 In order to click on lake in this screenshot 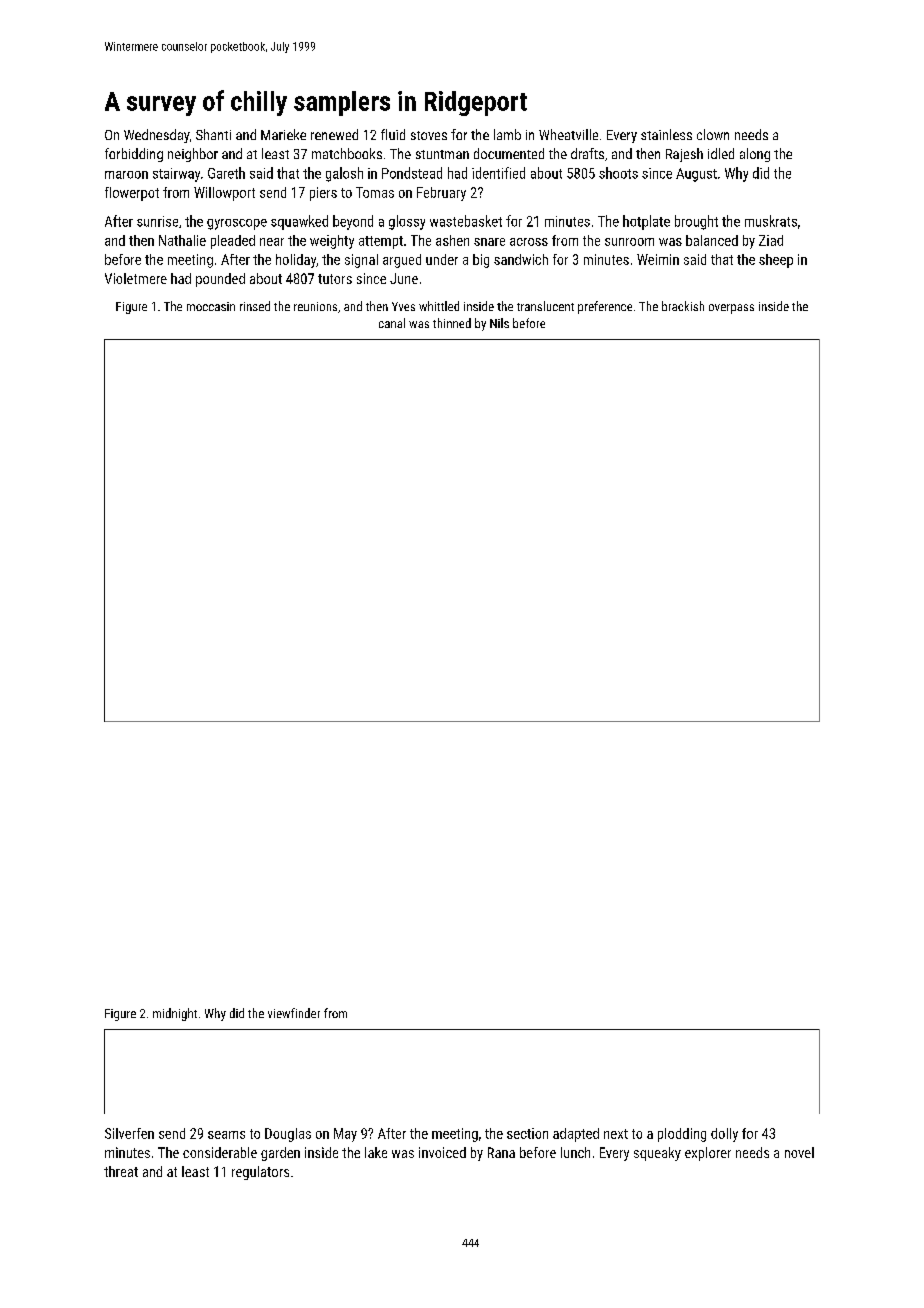, I will do `click(376, 1152)`.
